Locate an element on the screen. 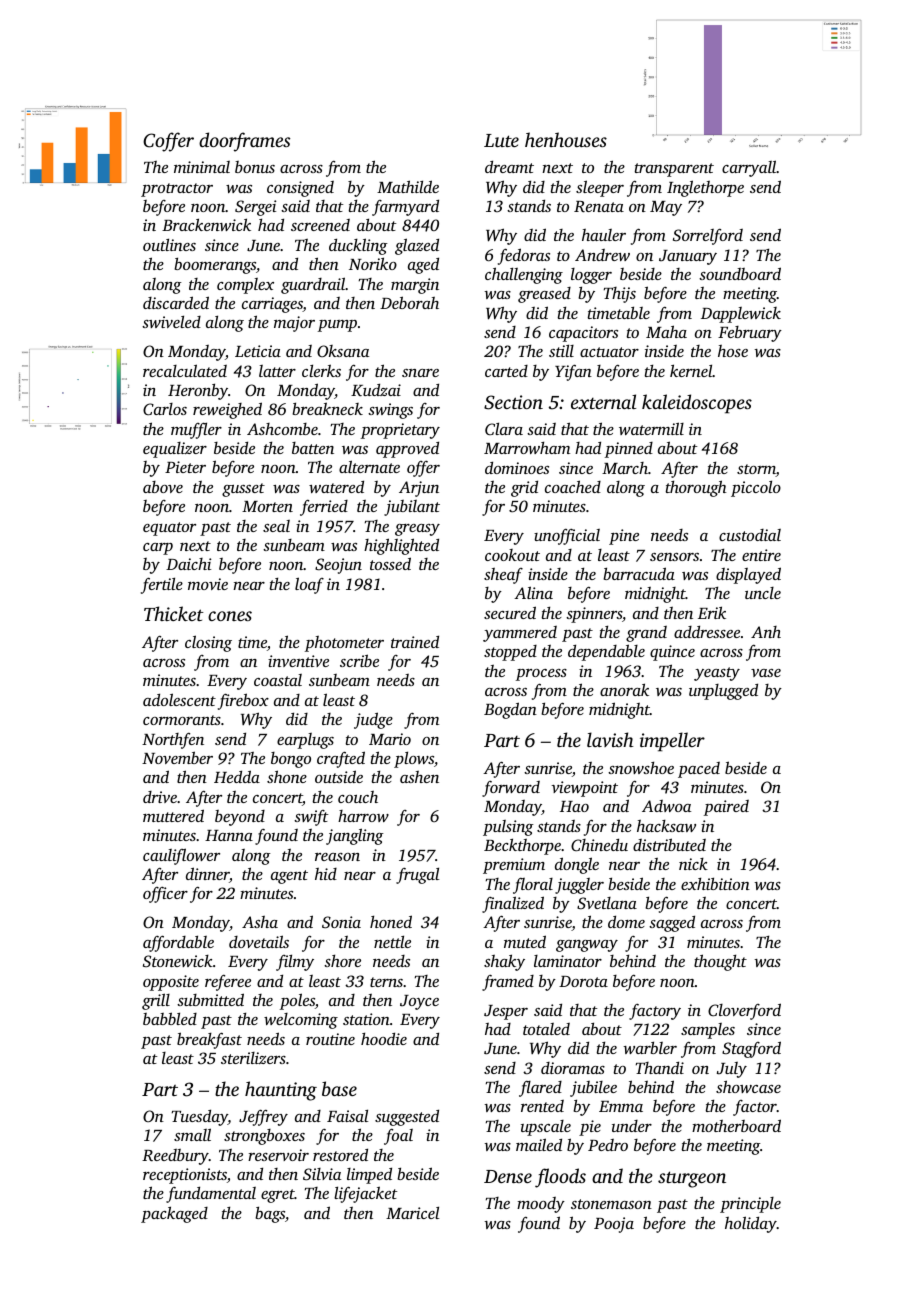 This screenshot has height=1314, width=924. actuator is located at coordinates (609, 352).
